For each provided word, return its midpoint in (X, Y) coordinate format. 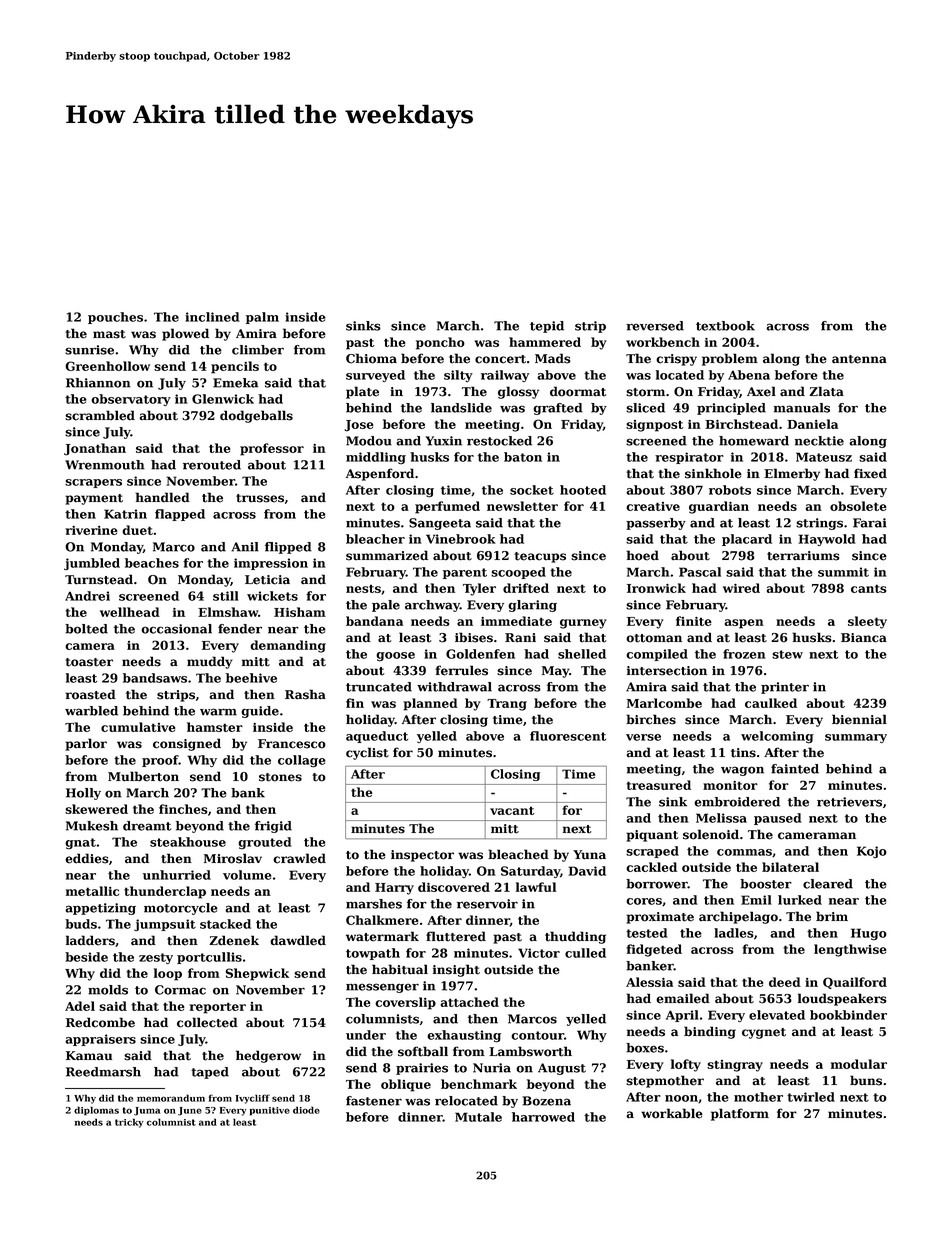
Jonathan (95, 449)
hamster (215, 727)
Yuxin (443, 441)
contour (537, 1035)
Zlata (827, 391)
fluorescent (568, 736)
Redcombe (100, 1022)
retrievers (849, 802)
